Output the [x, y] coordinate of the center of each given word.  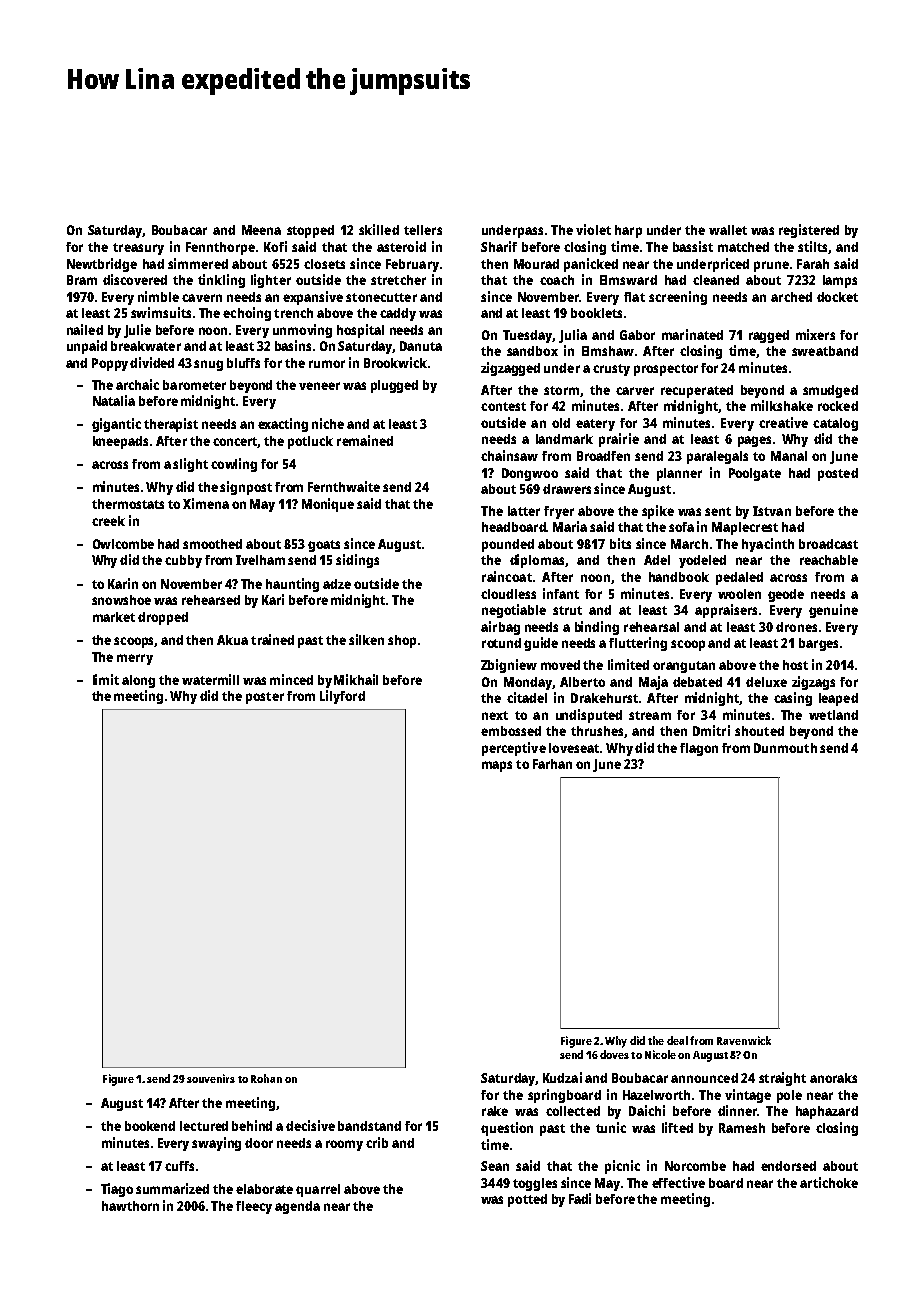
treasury [138, 249]
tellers [423, 230]
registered [809, 231]
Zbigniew [509, 666]
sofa [681, 527]
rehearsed [211, 600]
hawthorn [130, 1206]
